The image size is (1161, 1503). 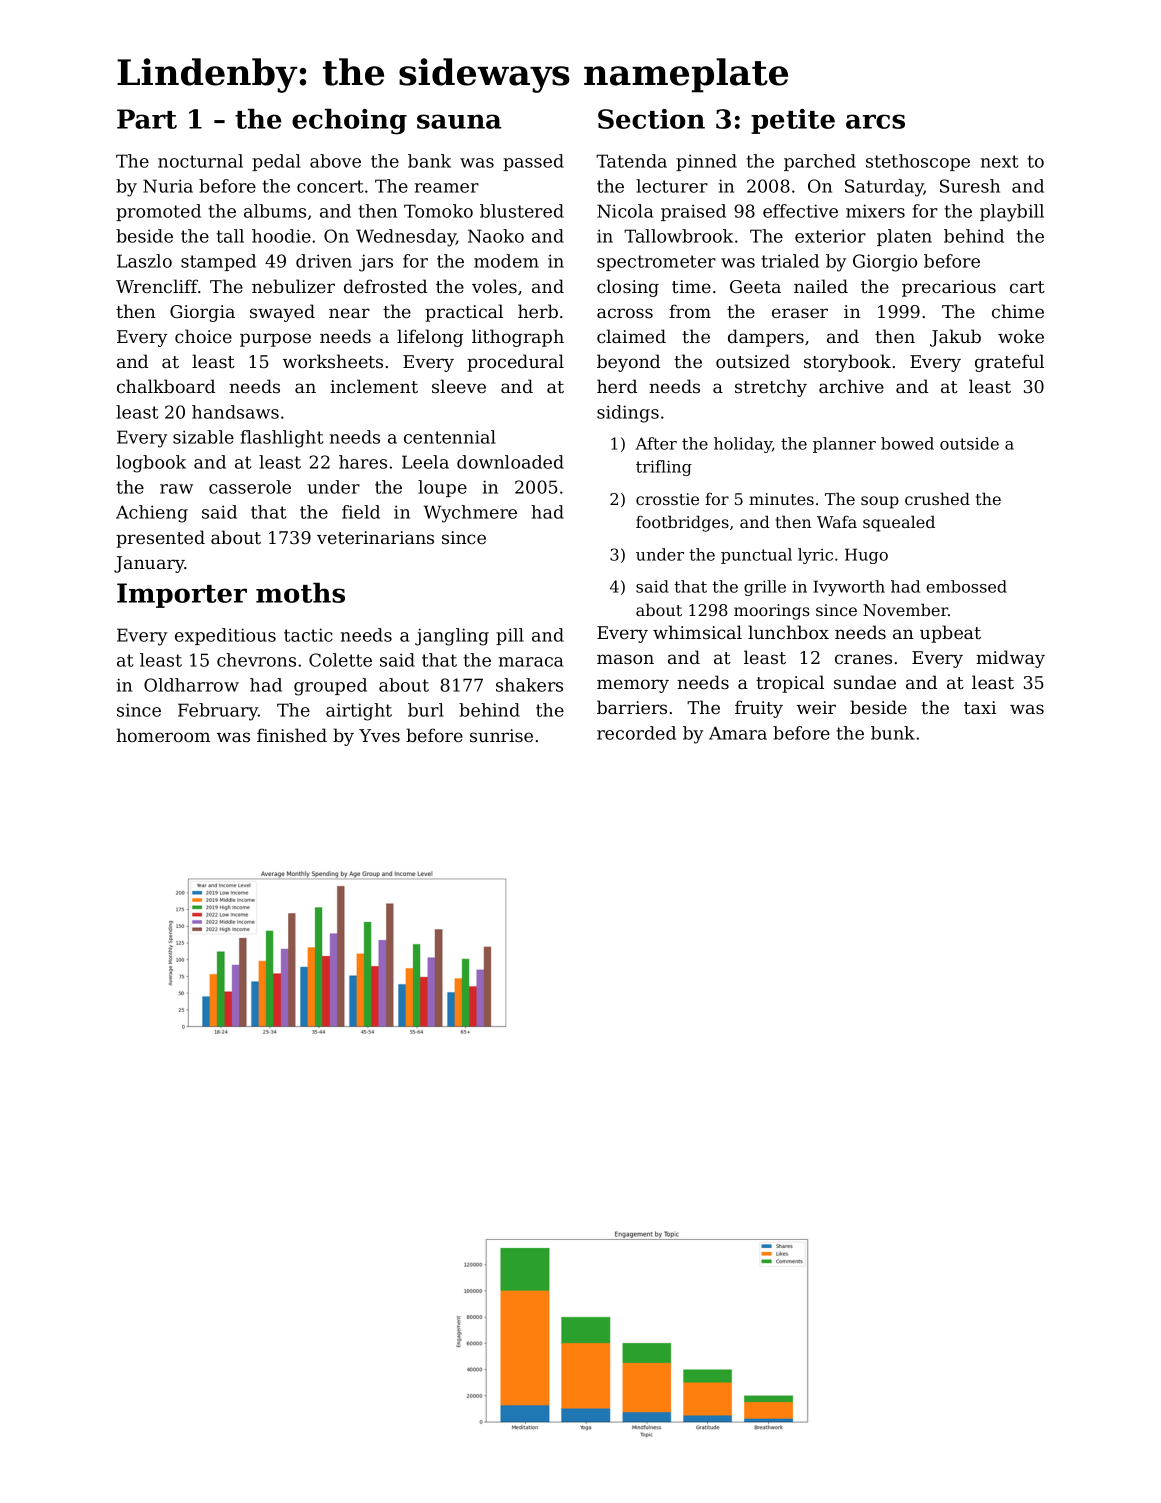 I want to click on upbeat, so click(x=950, y=634).
